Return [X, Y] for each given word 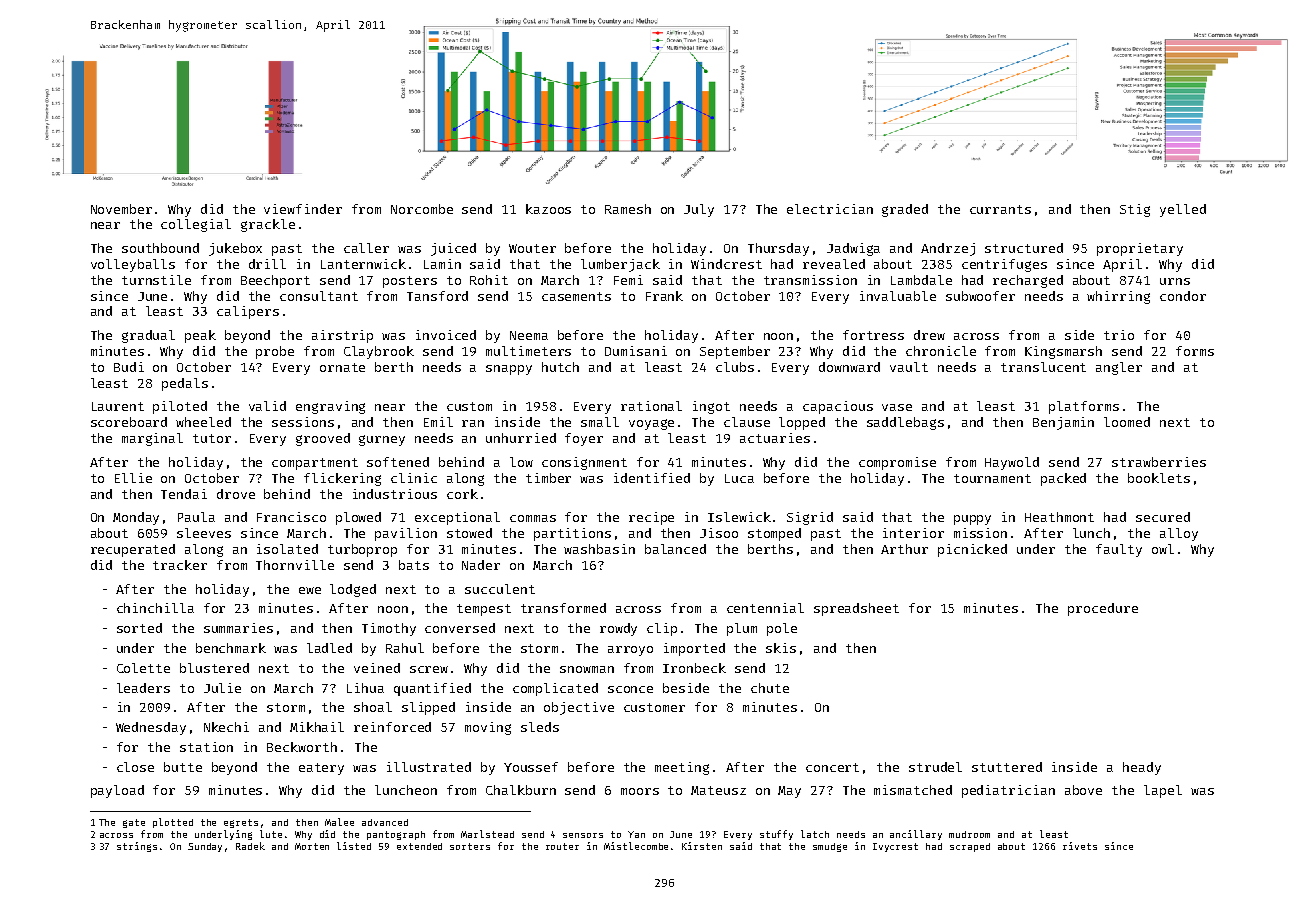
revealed [834, 264]
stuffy [776, 835]
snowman [587, 669]
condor [1183, 296]
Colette [143, 668]
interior [913, 533]
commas [533, 518]
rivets [1080, 846]
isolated [287, 549]
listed [354, 846]
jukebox [235, 249]
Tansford [437, 296]
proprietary [1140, 249]
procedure [1103, 609]
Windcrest [726, 264]
